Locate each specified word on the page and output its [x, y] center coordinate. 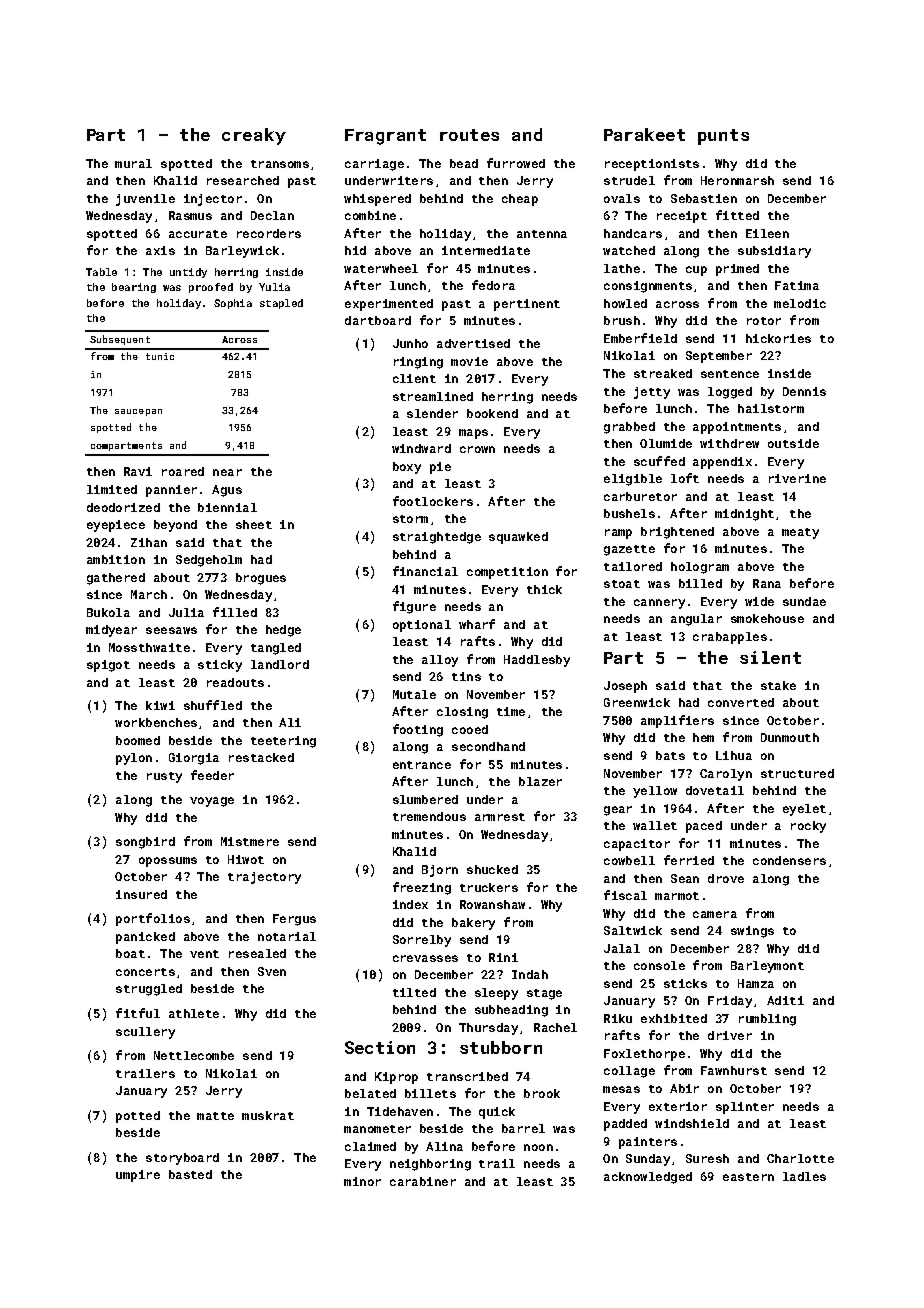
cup [696, 271]
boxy [407, 468]
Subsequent [120, 340]
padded [625, 1125]
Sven [272, 971]
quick [497, 1113]
